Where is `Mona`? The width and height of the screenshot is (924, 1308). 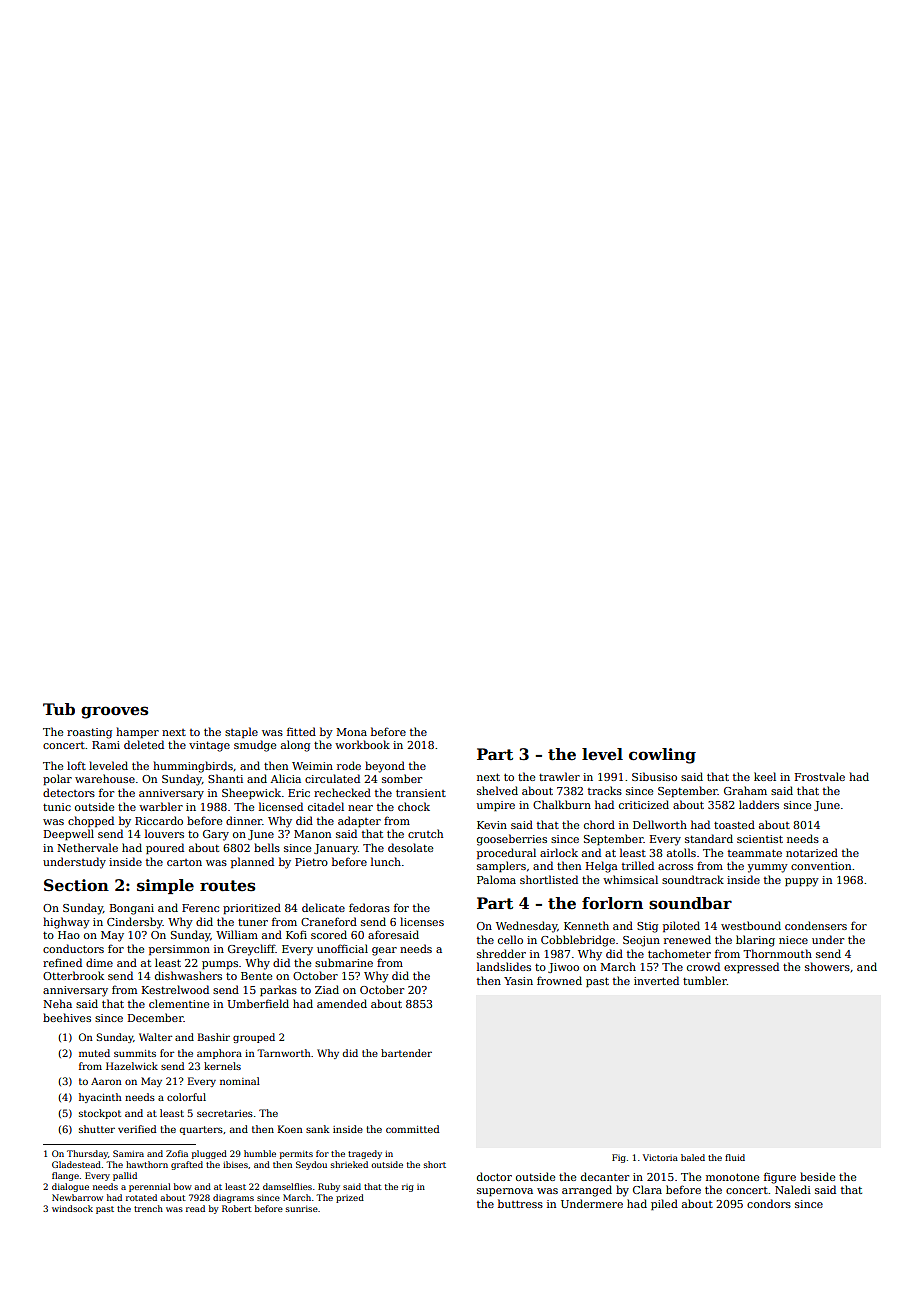 Mona is located at coordinates (351, 732).
